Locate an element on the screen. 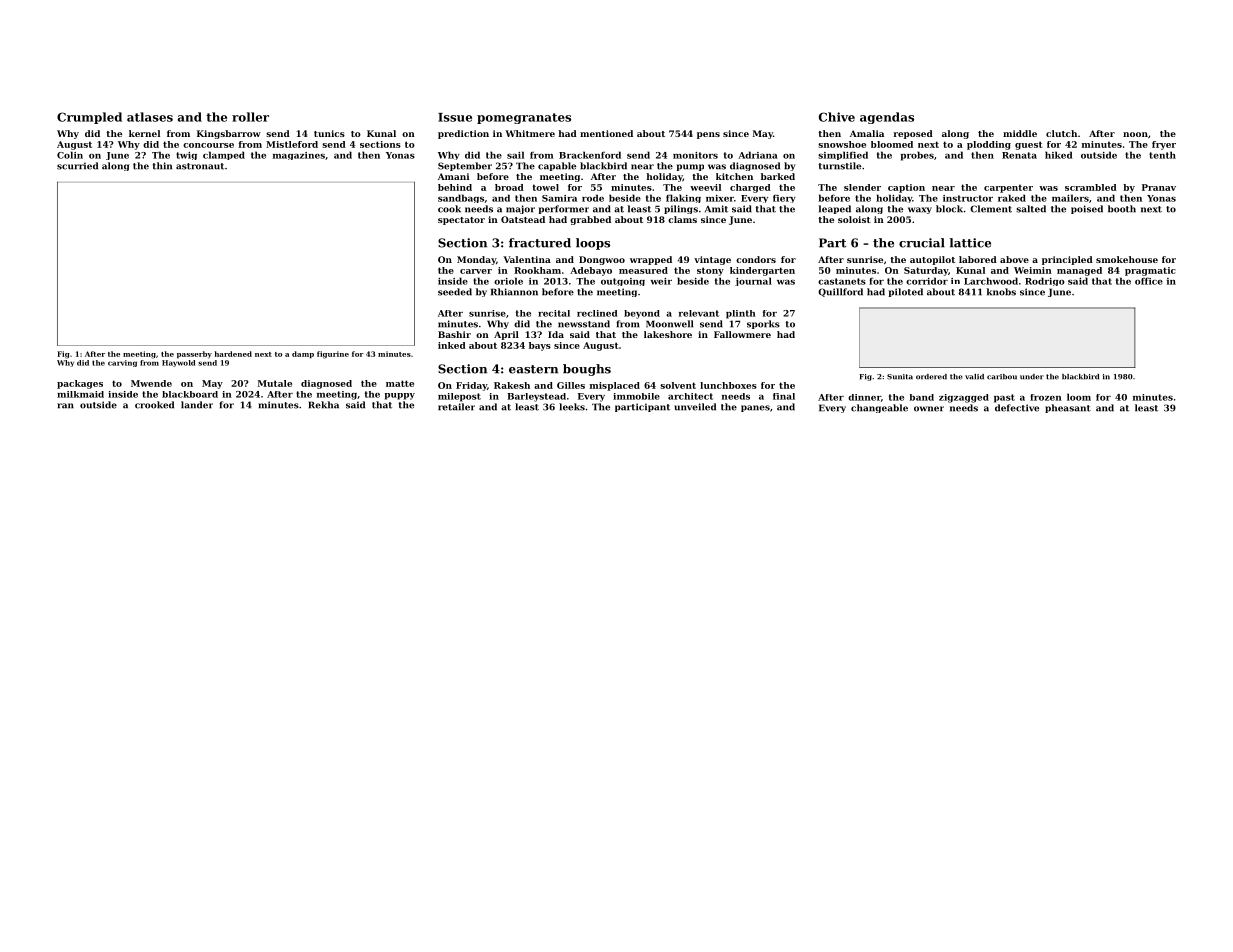 Image resolution: width=1233 pixels, height=952 pixels. agendas is located at coordinates (887, 118).
